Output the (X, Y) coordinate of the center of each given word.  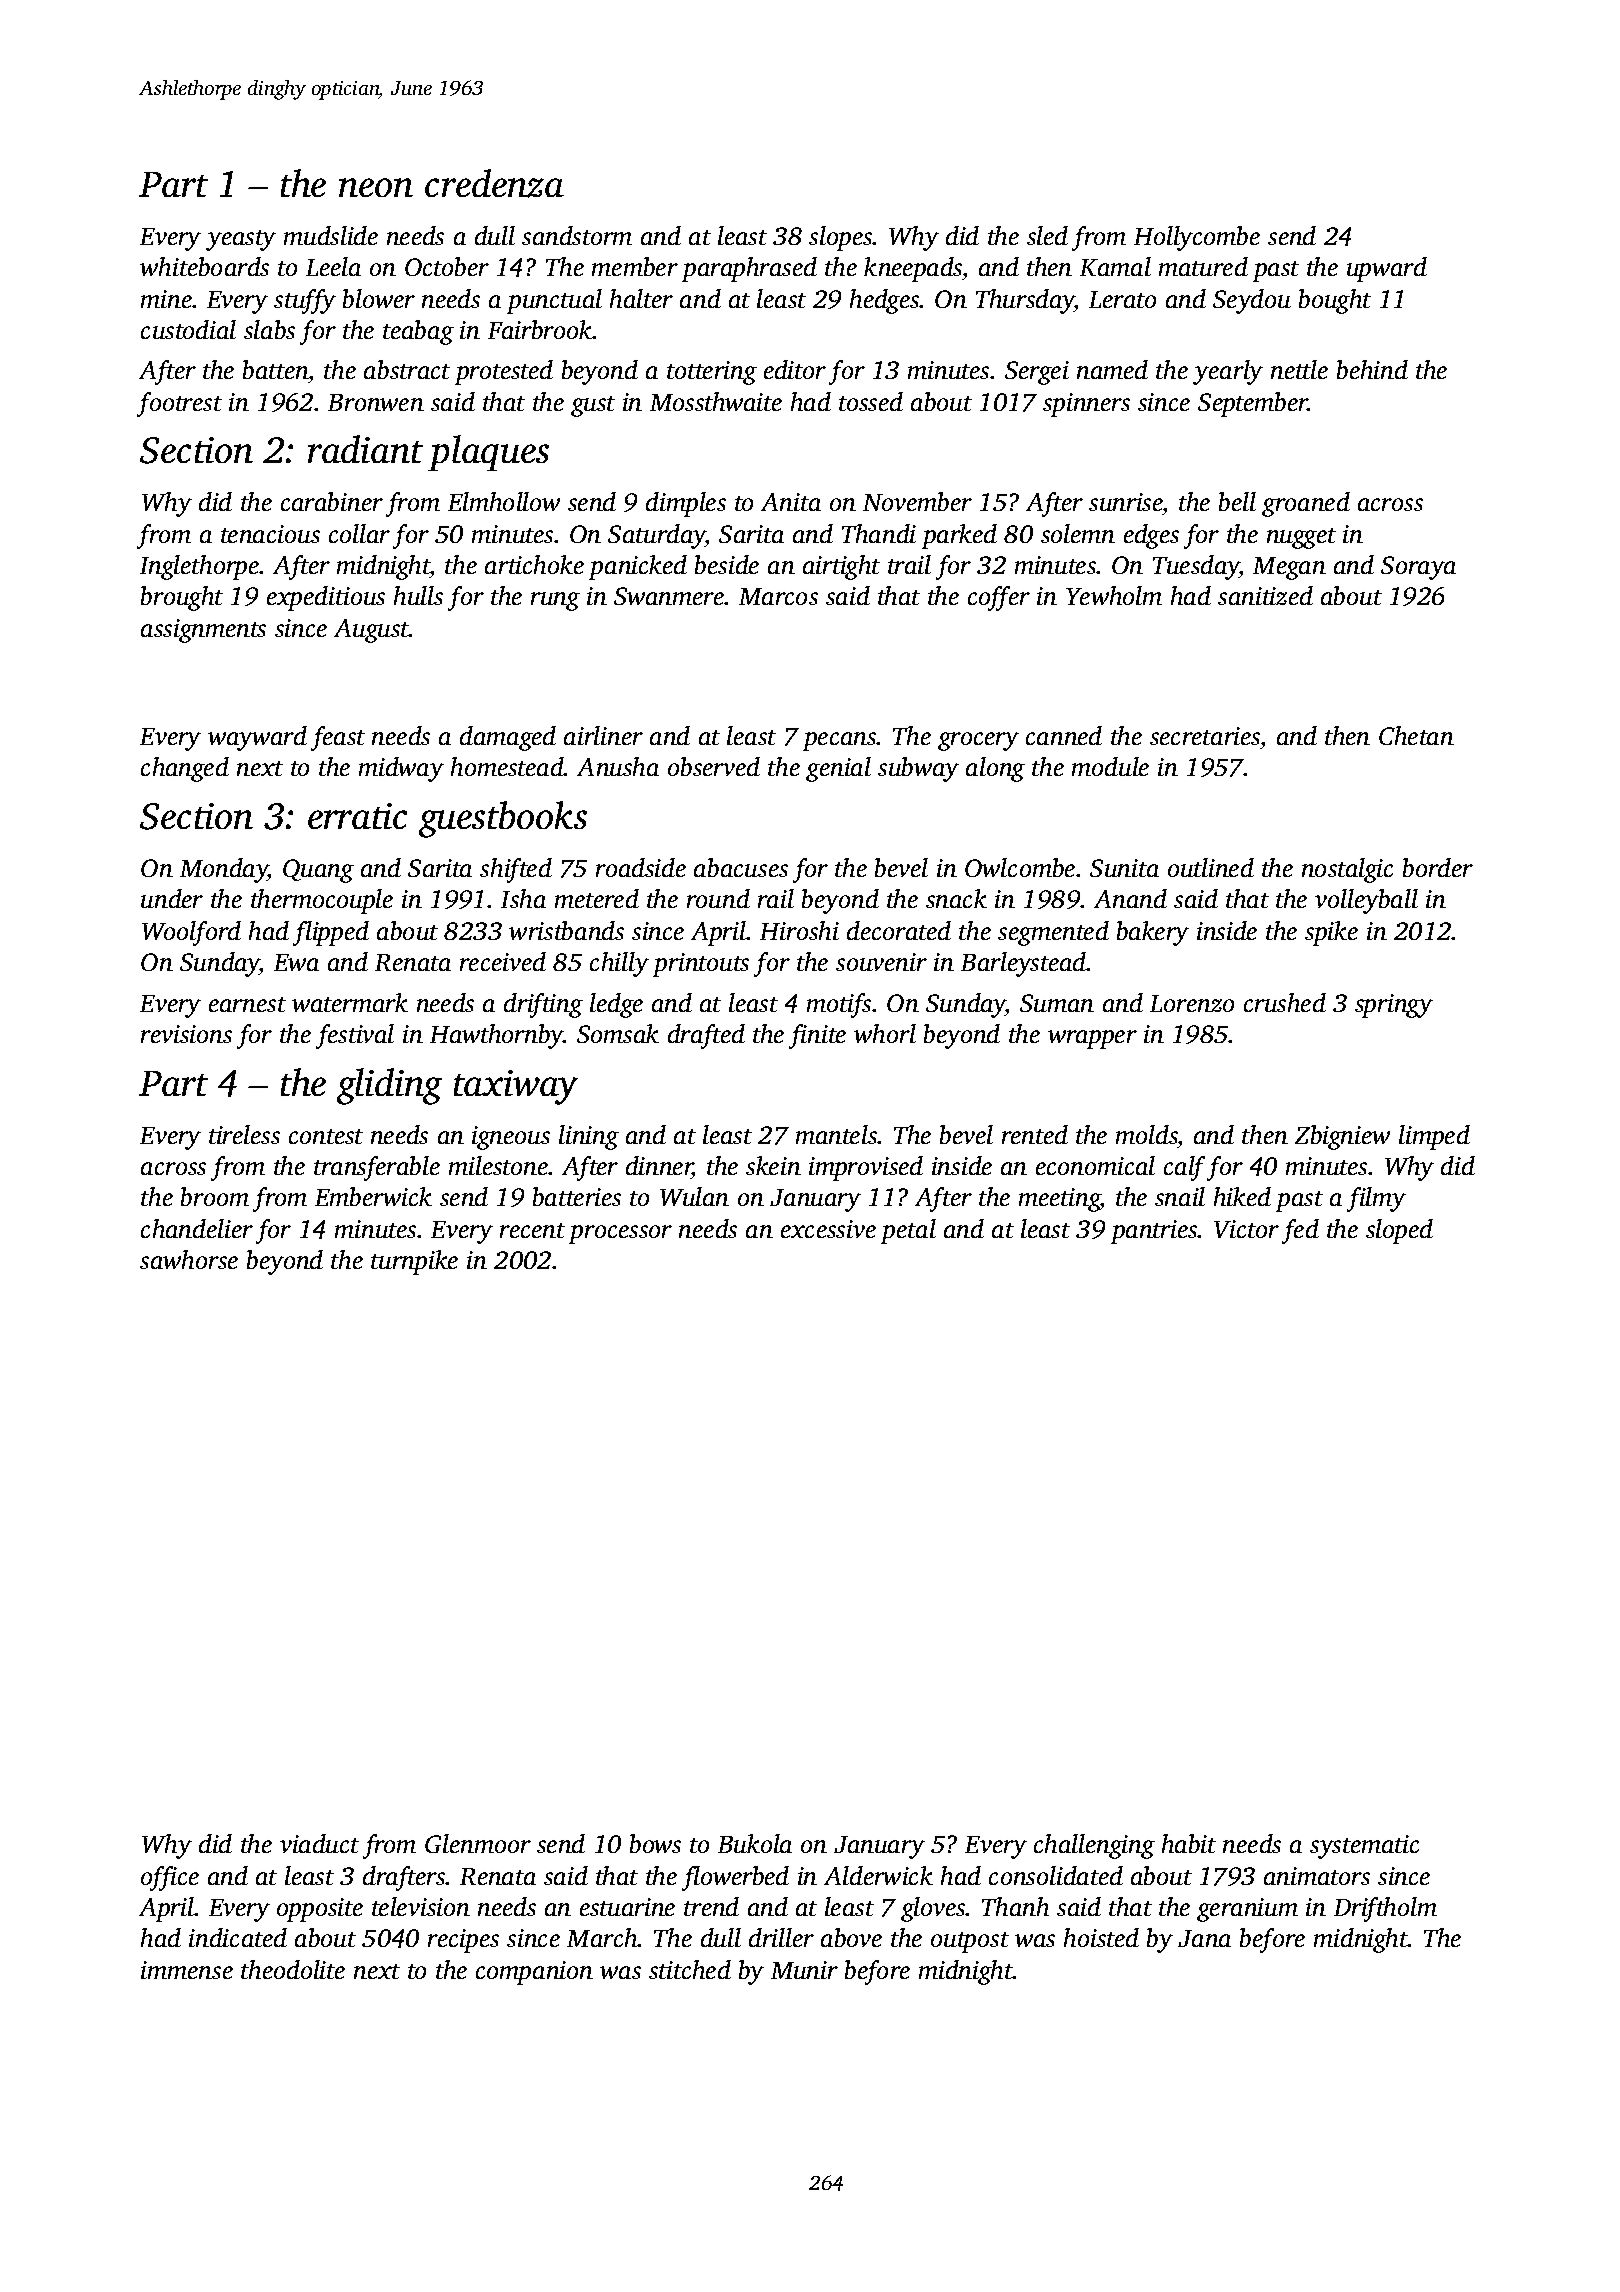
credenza (494, 183)
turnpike (414, 1262)
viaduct (319, 1843)
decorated (899, 930)
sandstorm (577, 235)
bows (655, 1843)
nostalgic (1347, 870)
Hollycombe (1197, 238)
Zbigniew (1342, 1137)
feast (338, 738)
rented (1035, 1134)
